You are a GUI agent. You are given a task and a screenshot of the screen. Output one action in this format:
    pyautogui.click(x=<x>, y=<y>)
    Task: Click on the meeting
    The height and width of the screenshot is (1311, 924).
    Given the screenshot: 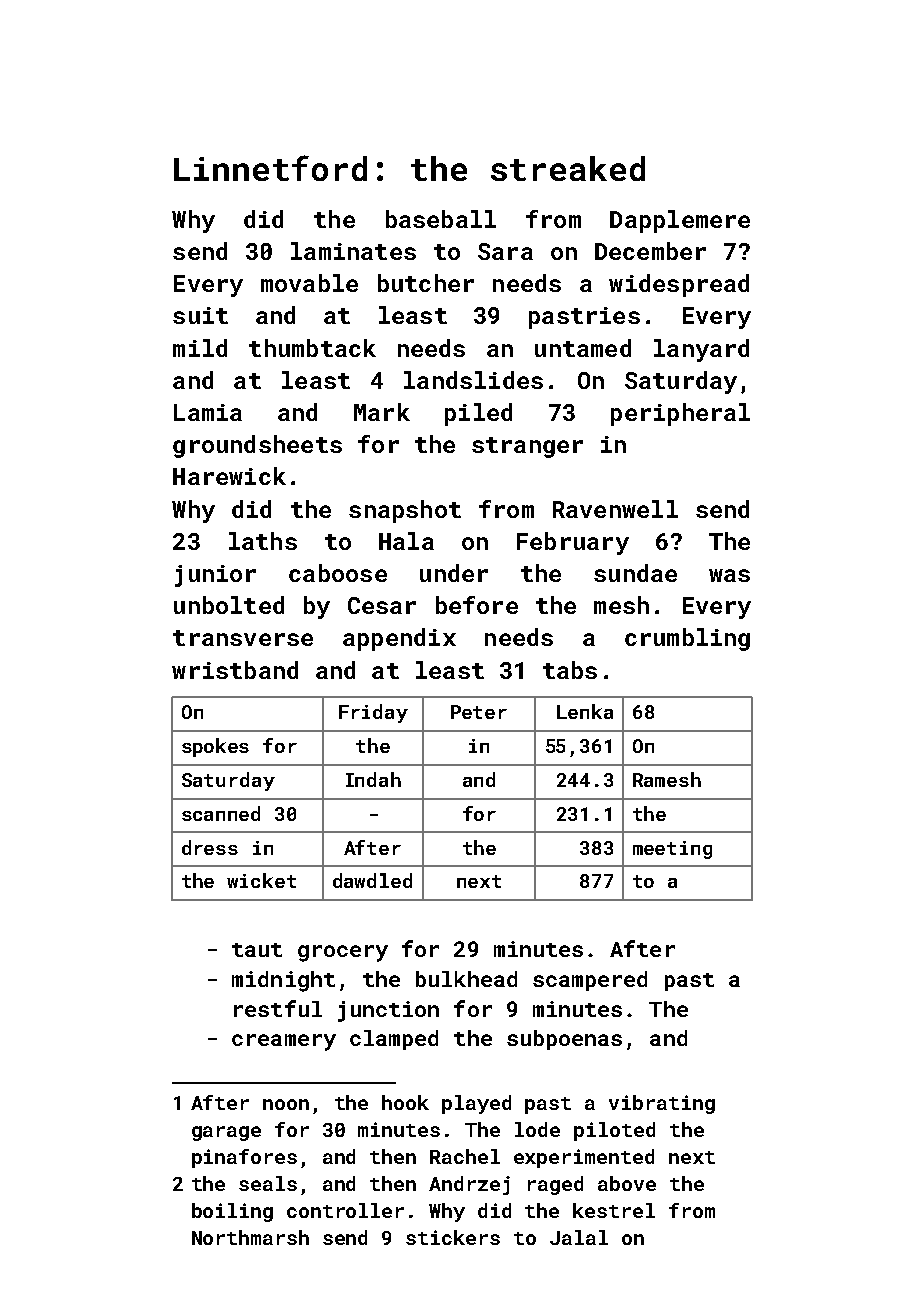 What is the action you would take?
    pyautogui.click(x=672, y=850)
